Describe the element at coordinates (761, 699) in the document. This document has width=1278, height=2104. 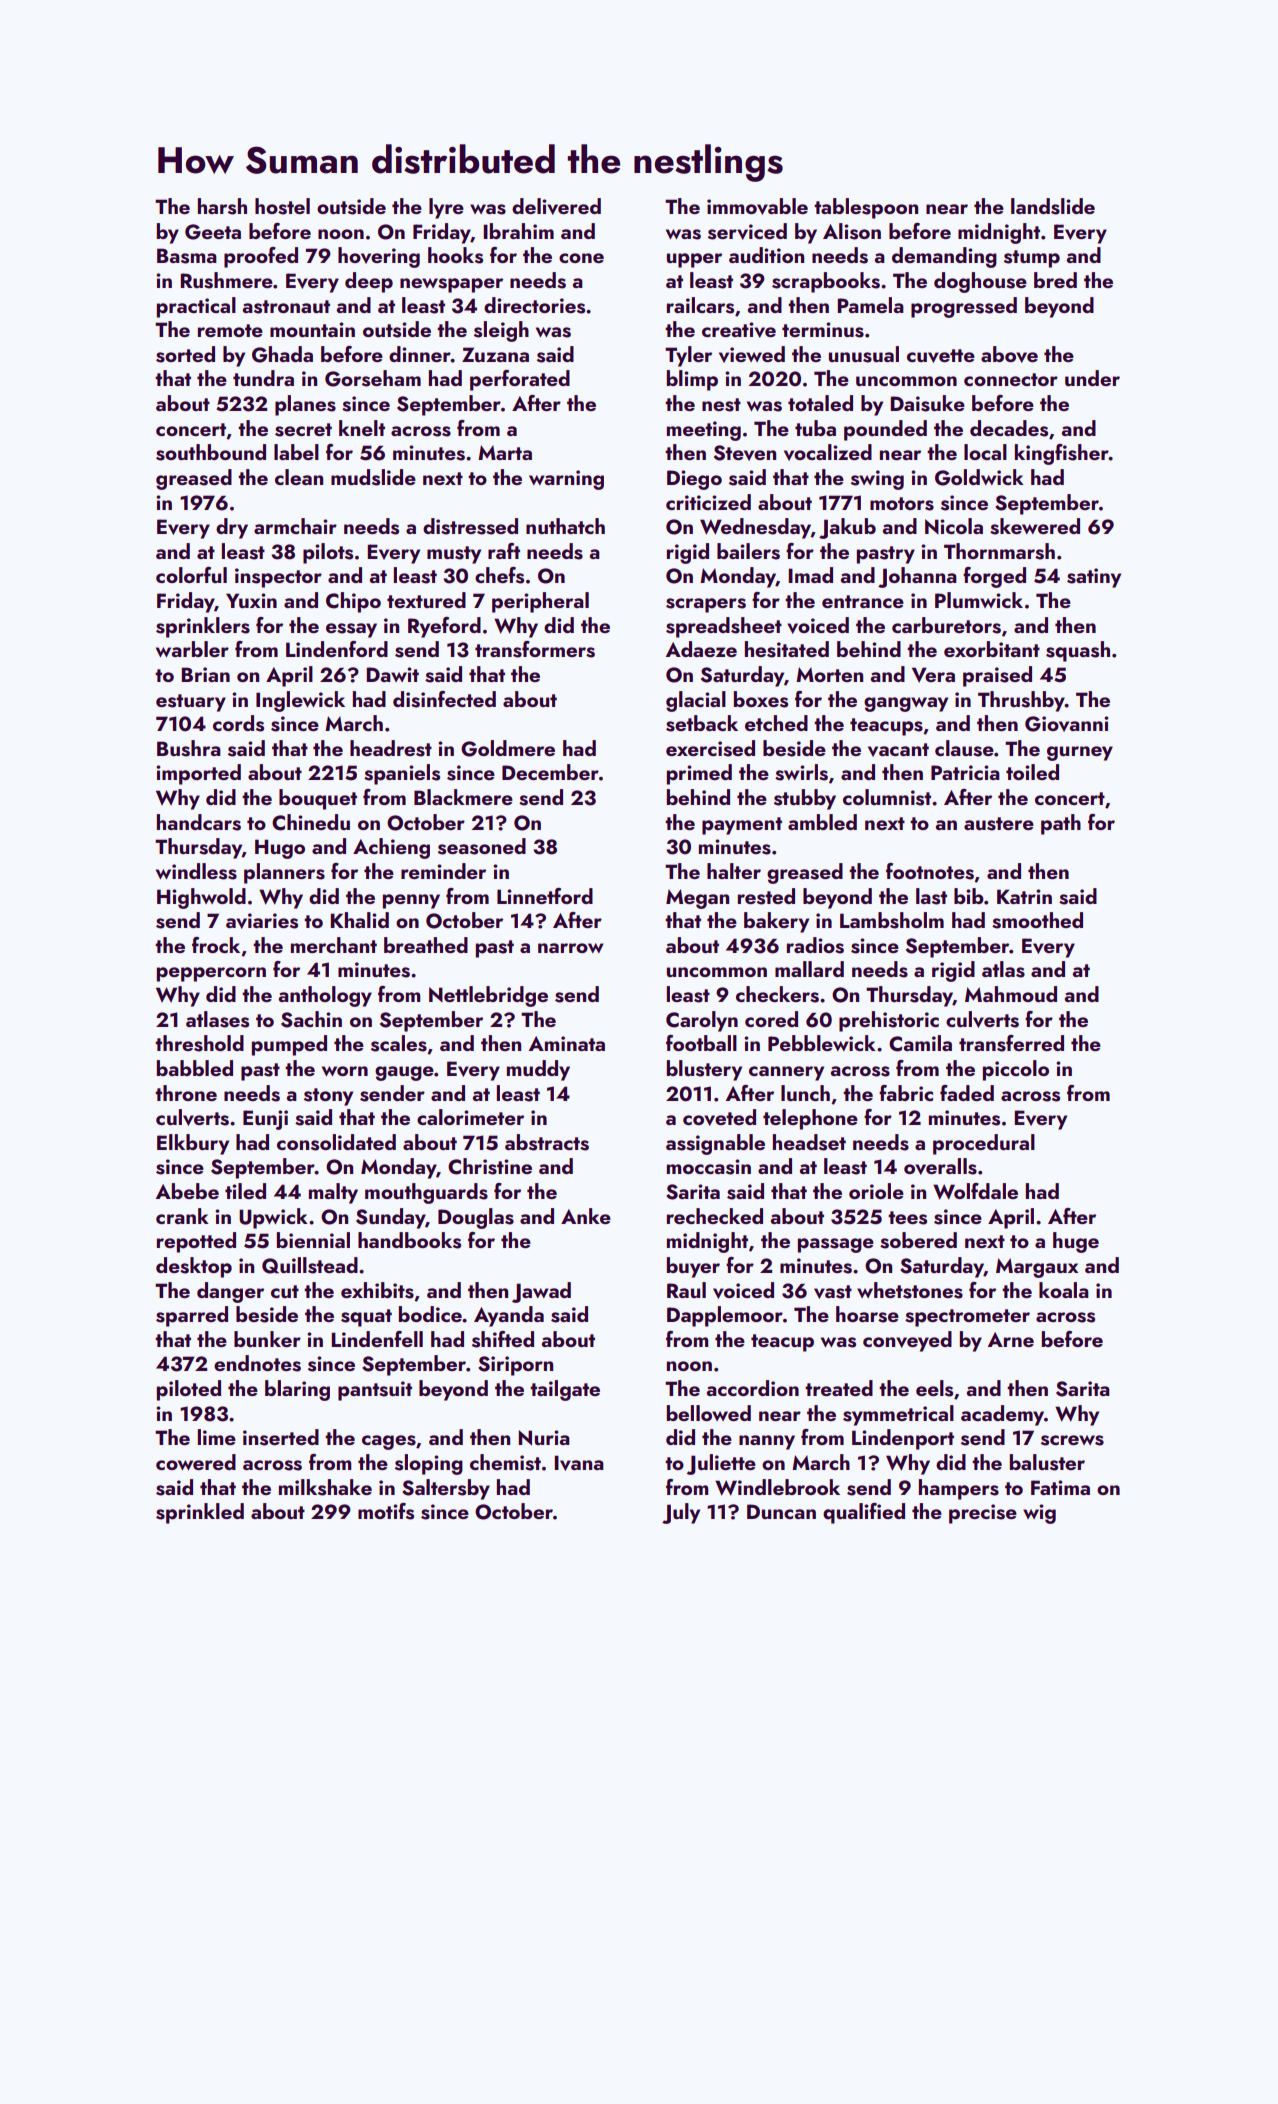
I see `boxes` at that location.
